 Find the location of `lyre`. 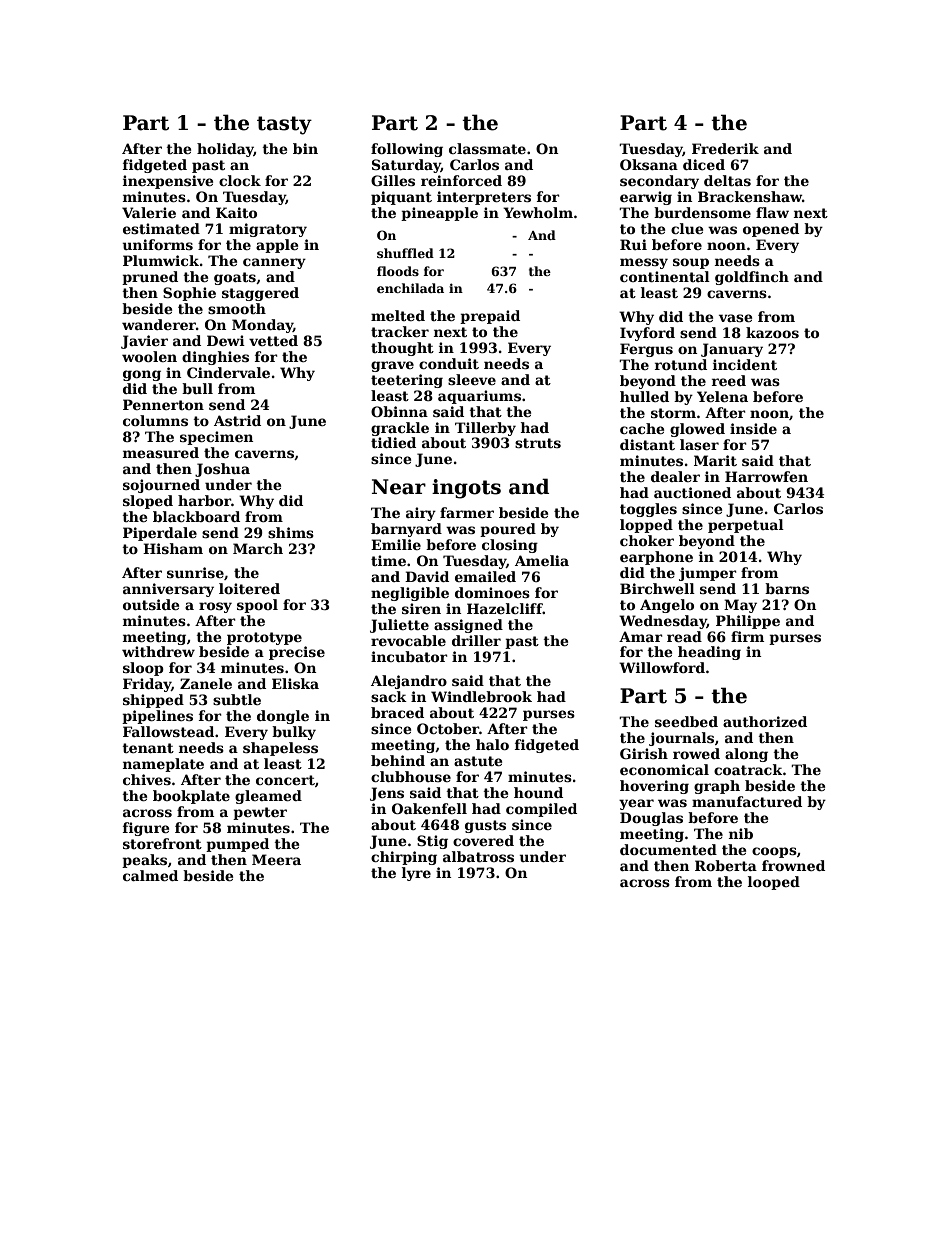

lyre is located at coordinates (416, 874).
